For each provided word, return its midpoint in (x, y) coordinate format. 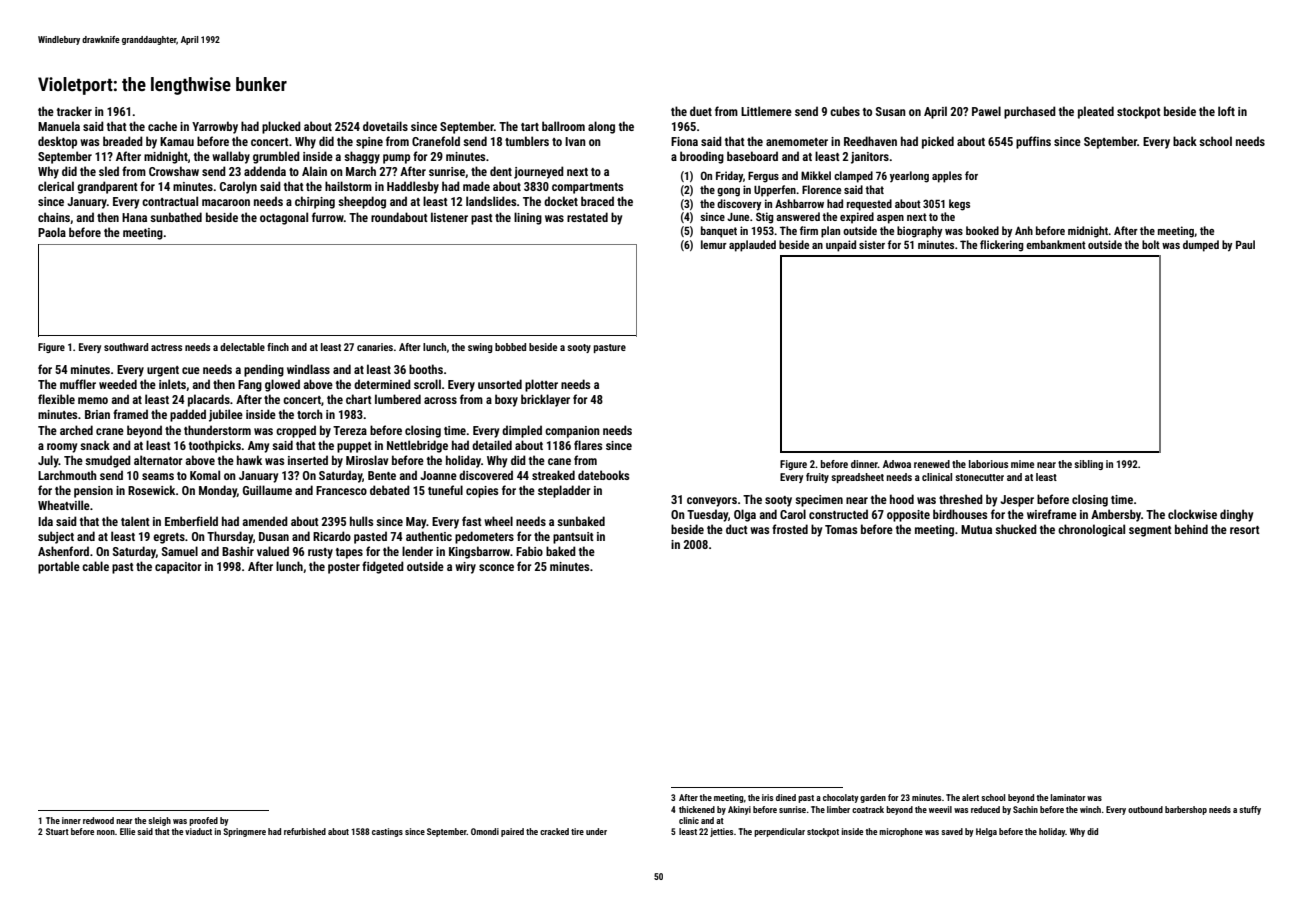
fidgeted (383, 567)
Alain (314, 171)
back (1185, 141)
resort (1245, 530)
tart (530, 127)
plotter (541, 385)
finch (278, 347)
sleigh (159, 821)
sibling (1088, 465)
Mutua (976, 529)
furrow (328, 217)
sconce (496, 567)
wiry (465, 568)
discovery (739, 205)
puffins (1033, 142)
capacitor (178, 568)
